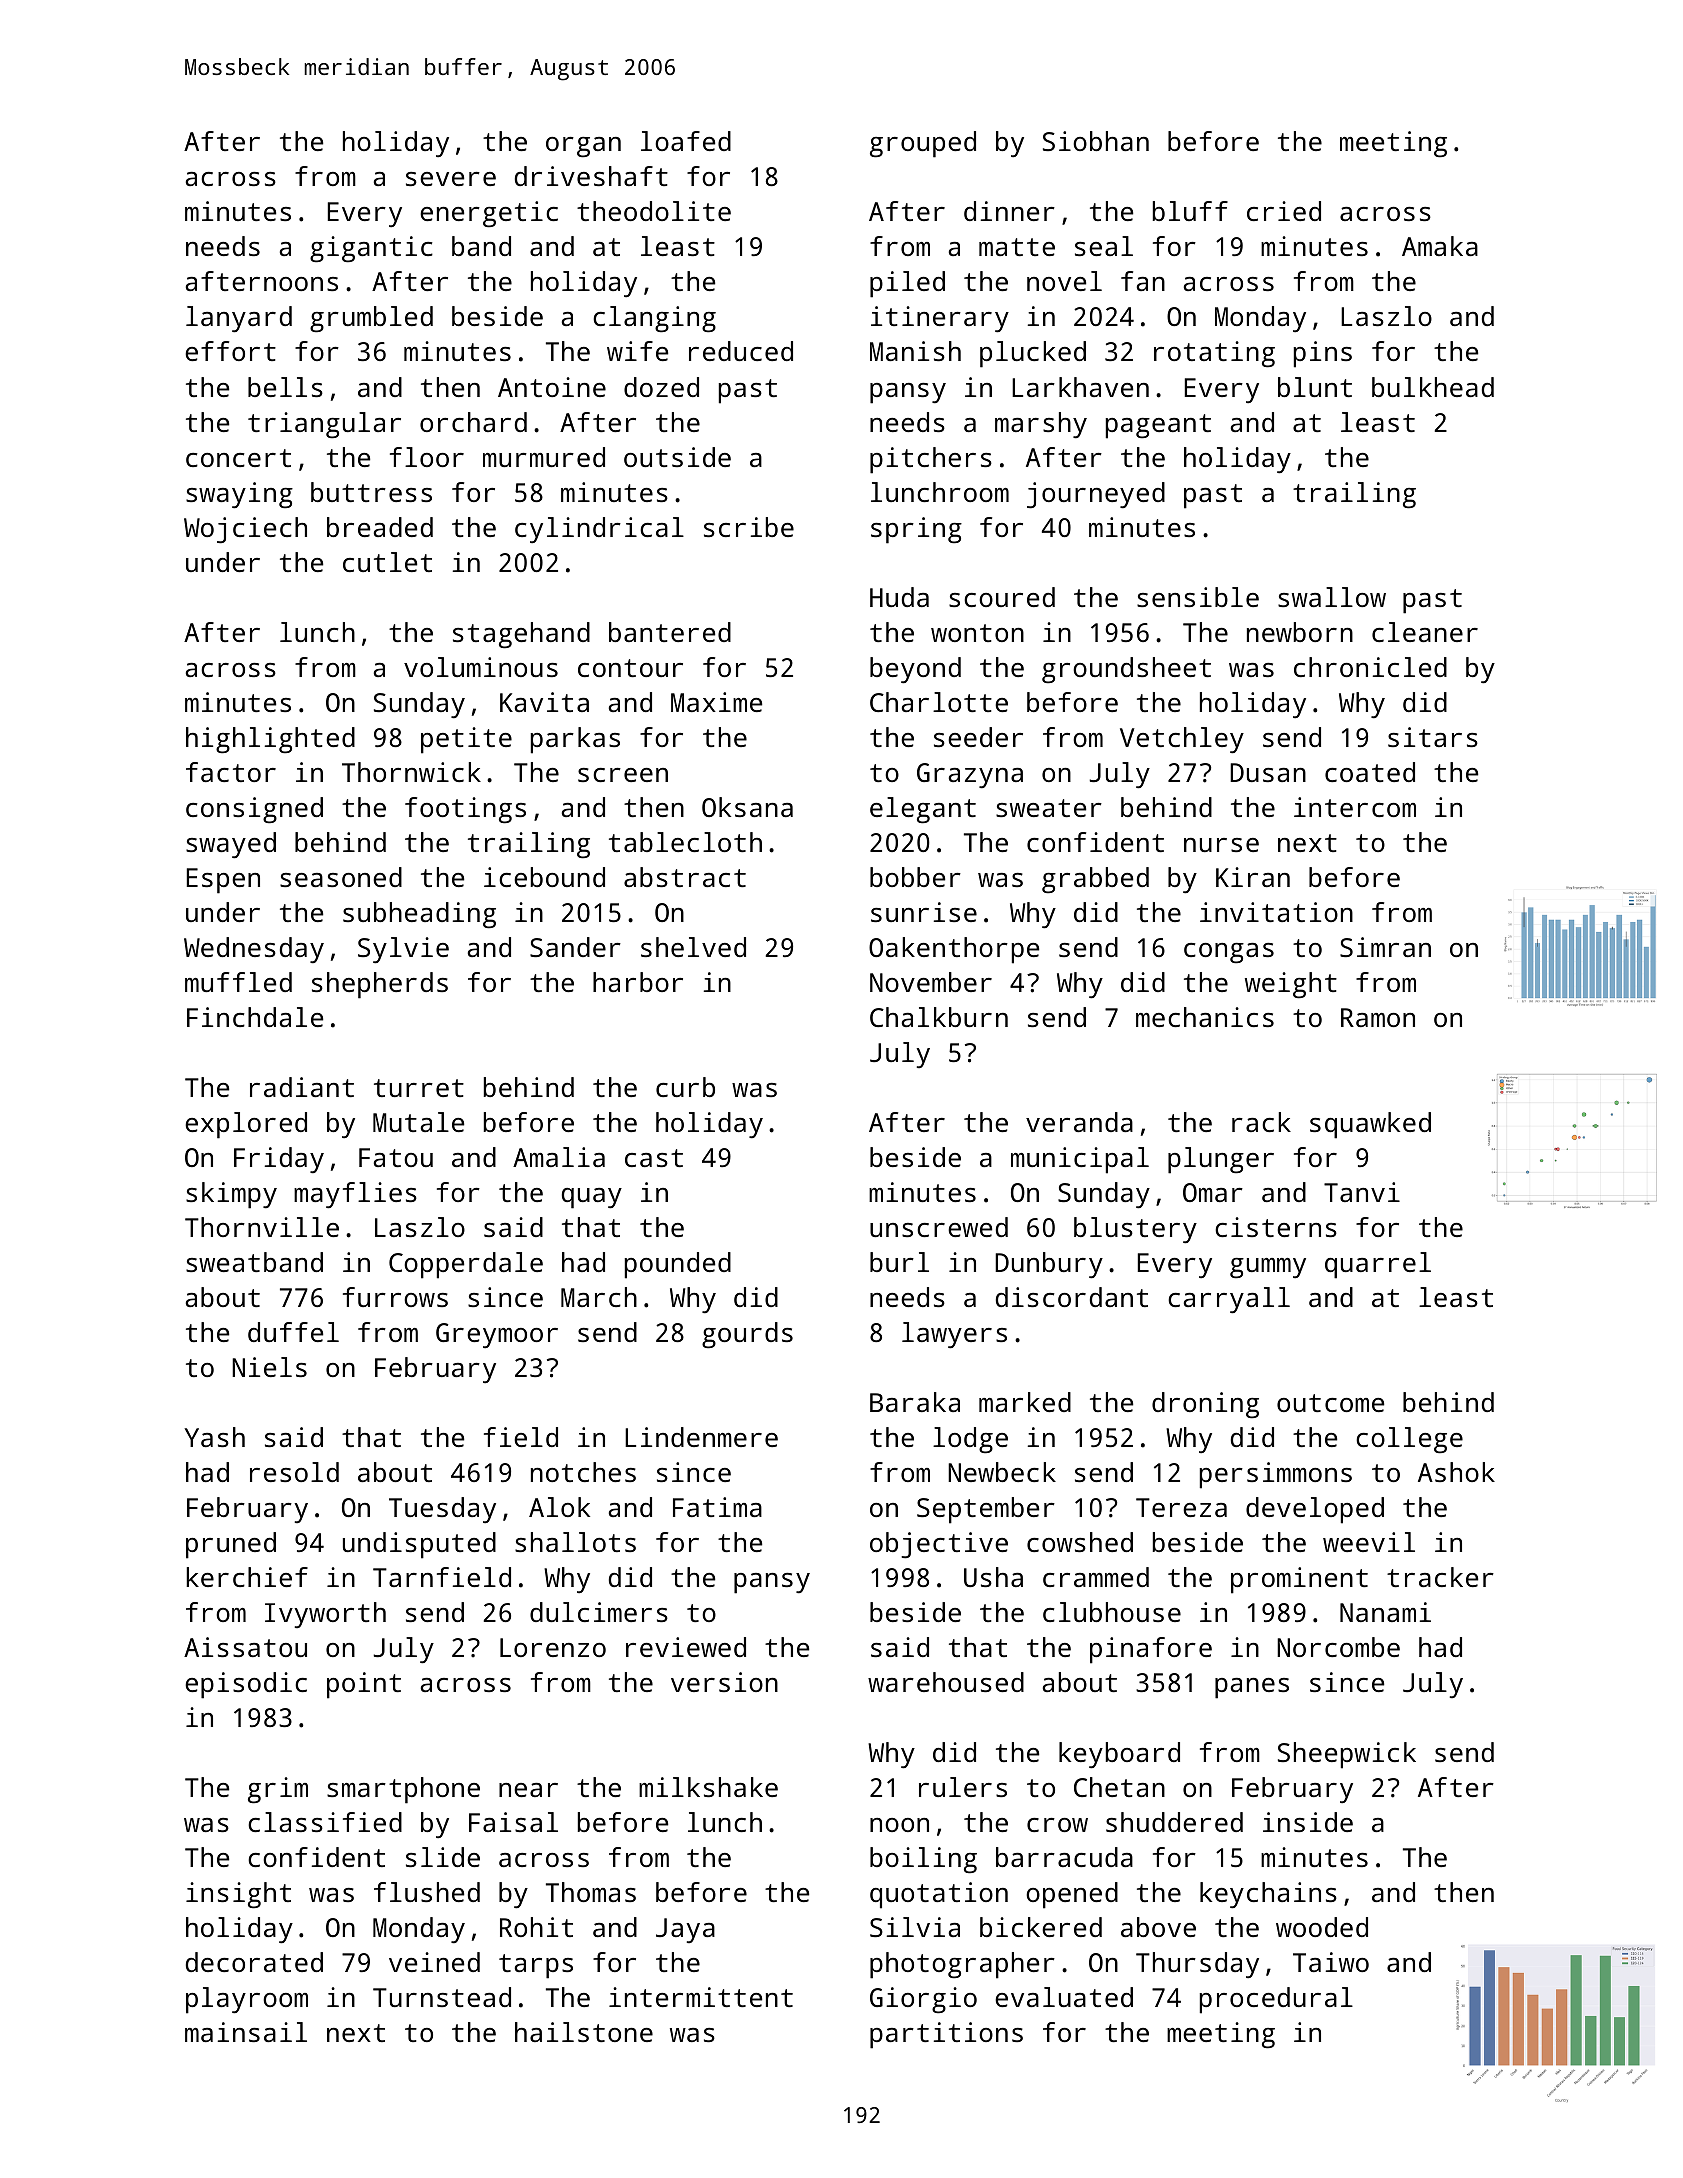 The image size is (1683, 2178). What do you see at coordinates (1096, 141) in the document?
I see `Siobhan` at bounding box center [1096, 141].
